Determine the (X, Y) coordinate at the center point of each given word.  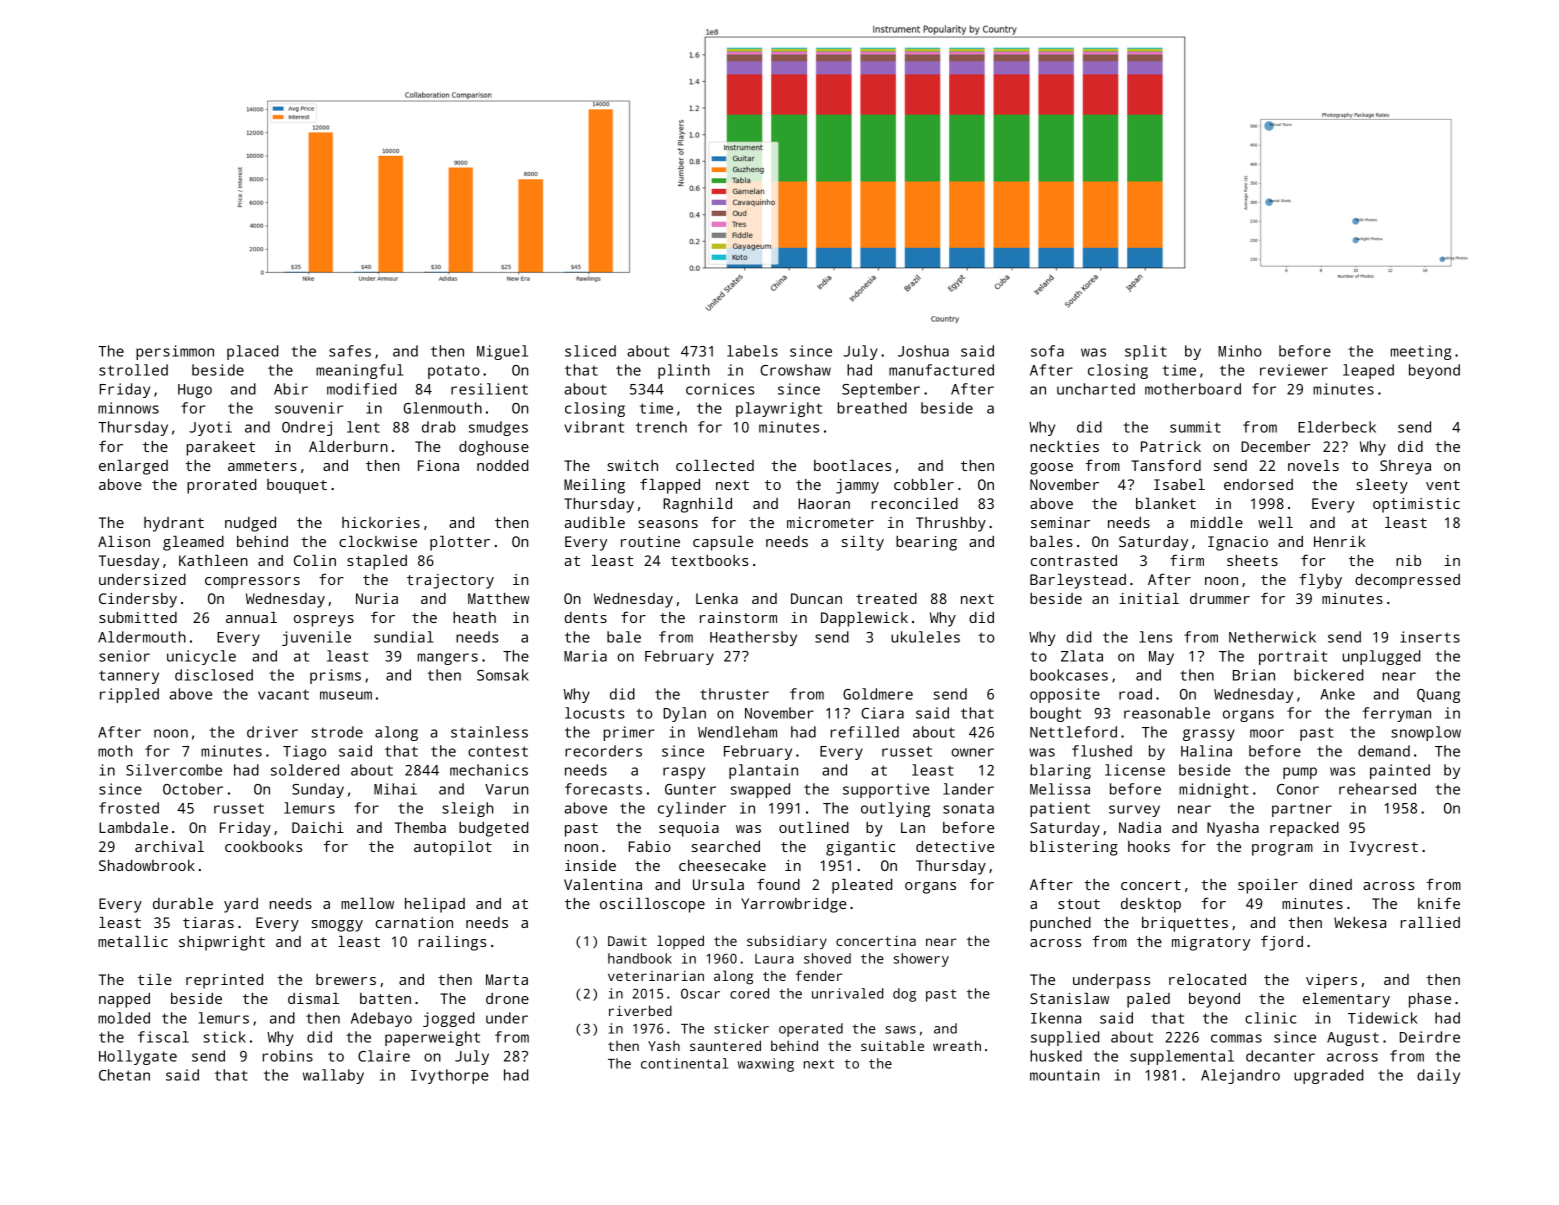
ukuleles (925, 637)
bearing (926, 543)
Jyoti (210, 428)
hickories (381, 522)
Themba (420, 827)
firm (1187, 560)
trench (661, 427)
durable (183, 903)
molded (124, 1018)
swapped (760, 790)
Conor (1298, 789)
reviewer (1294, 370)
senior (124, 656)
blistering (1074, 848)
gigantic (860, 848)
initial (1149, 598)
